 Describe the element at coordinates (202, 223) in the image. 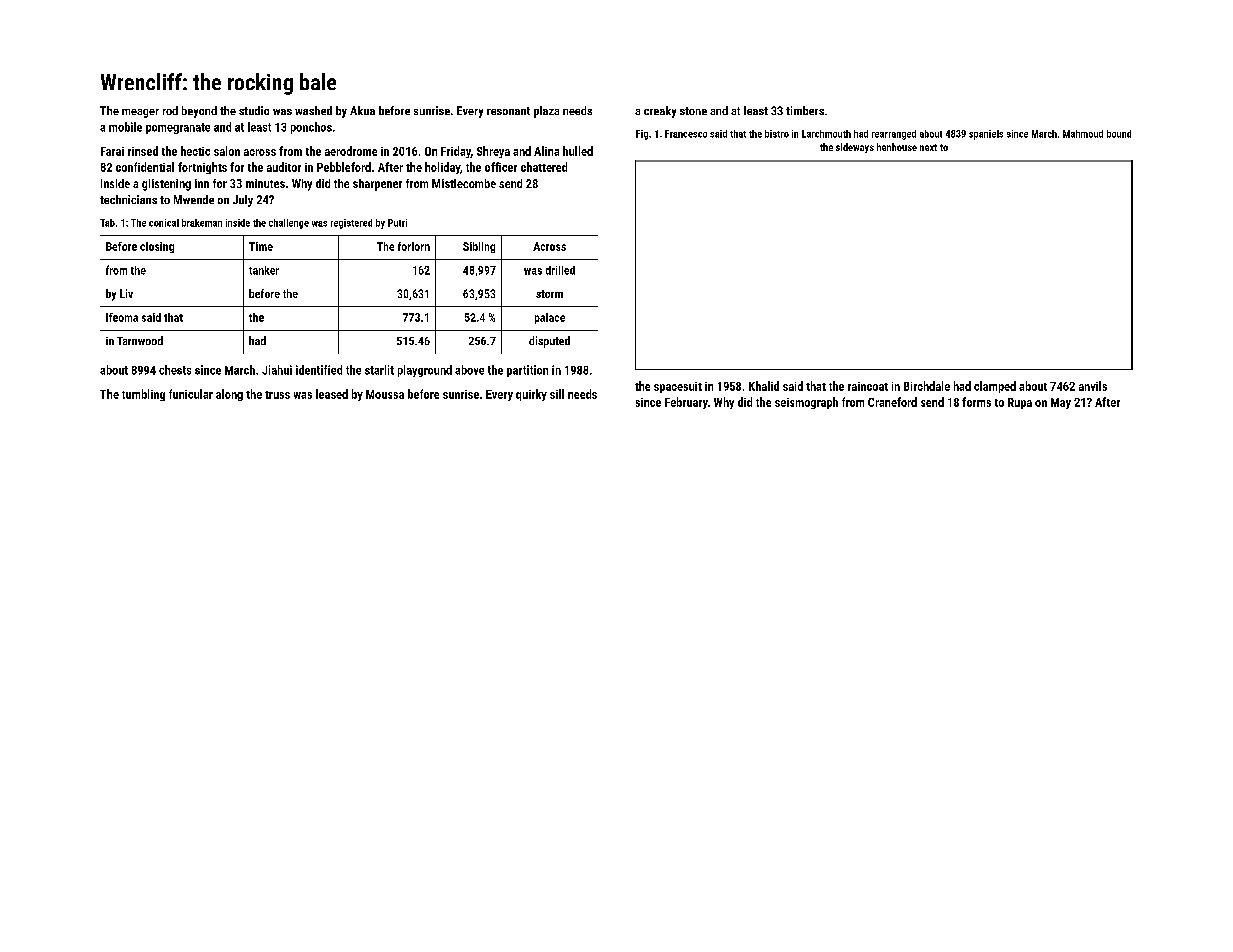

I see `brakeman` at that location.
